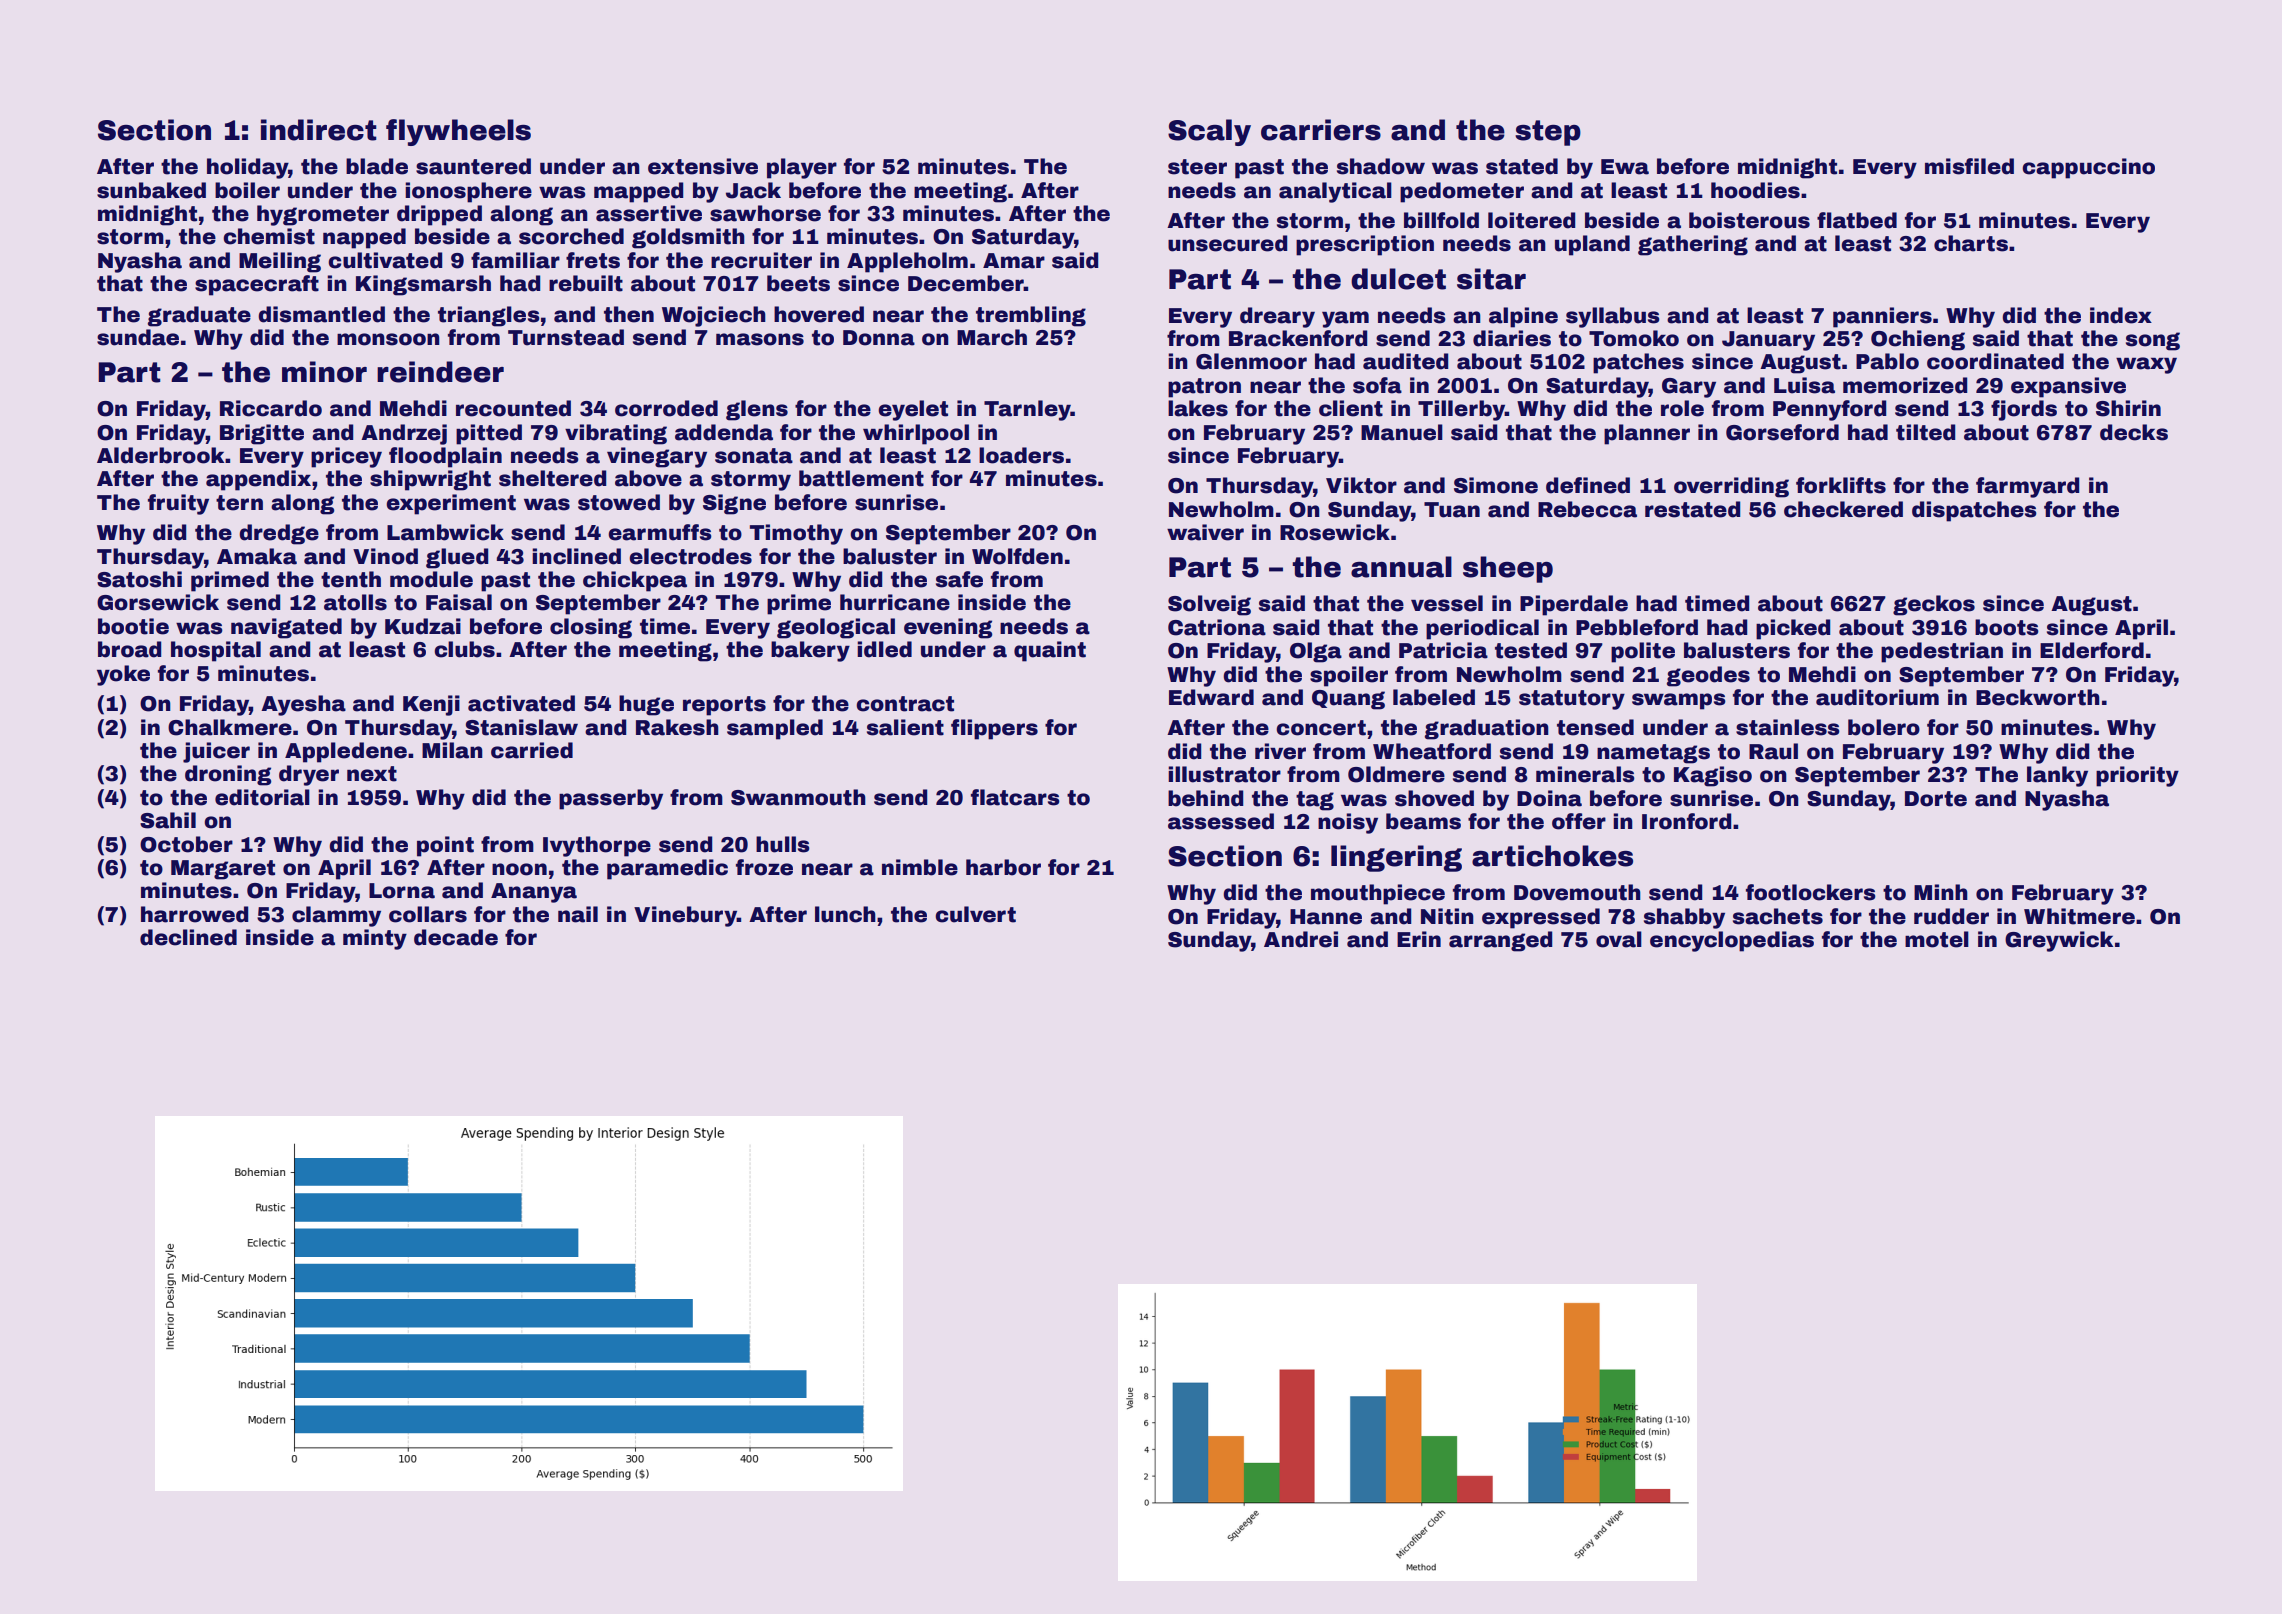  I want to click on index, so click(2121, 315).
